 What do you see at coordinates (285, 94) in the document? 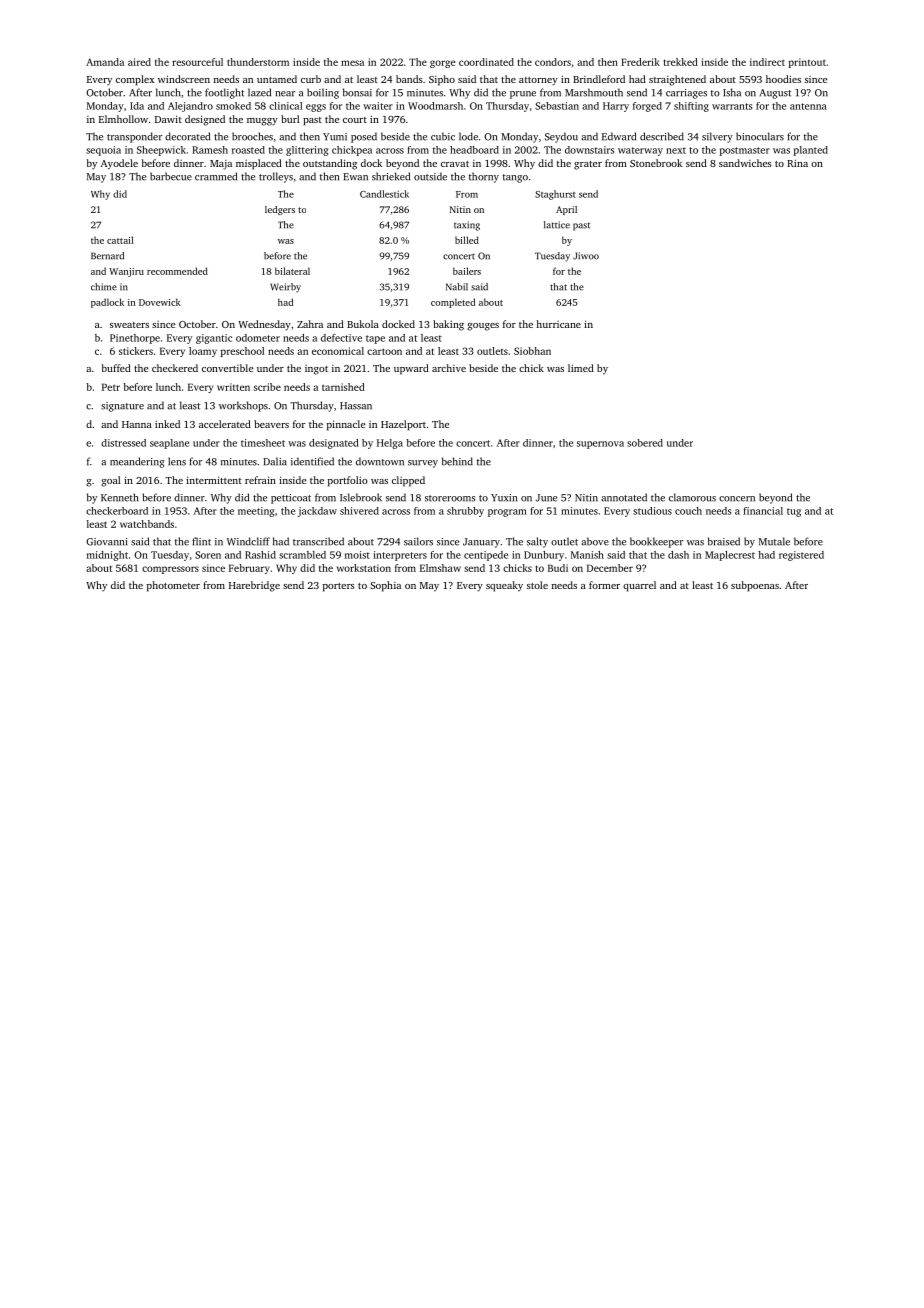
I see `near` at bounding box center [285, 94].
